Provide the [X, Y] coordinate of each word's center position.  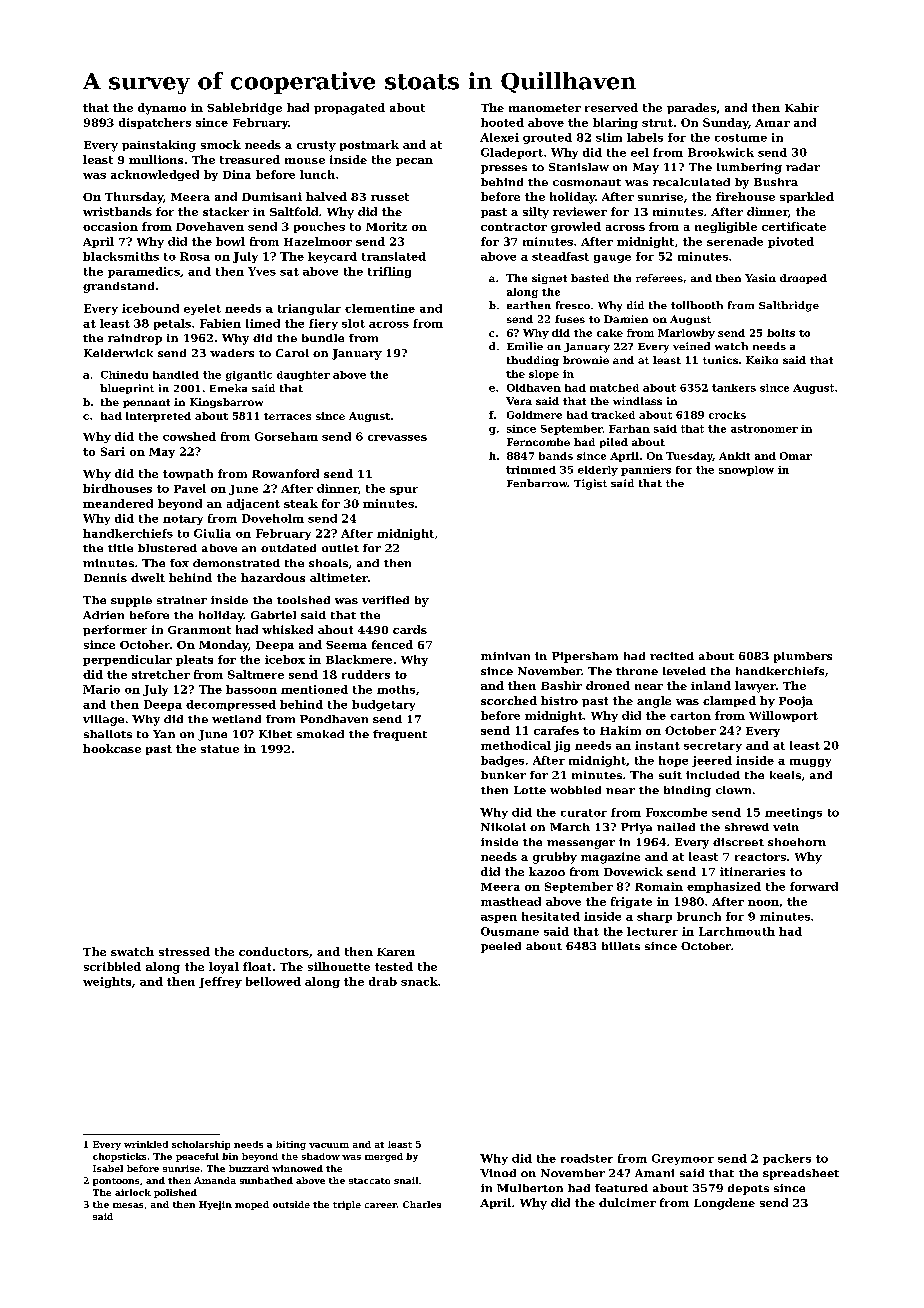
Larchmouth [737, 931]
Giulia [212, 533]
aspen [499, 919]
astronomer [764, 429]
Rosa [195, 256]
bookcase [112, 748]
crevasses [397, 438]
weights [107, 982]
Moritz [386, 226]
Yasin [760, 278]
